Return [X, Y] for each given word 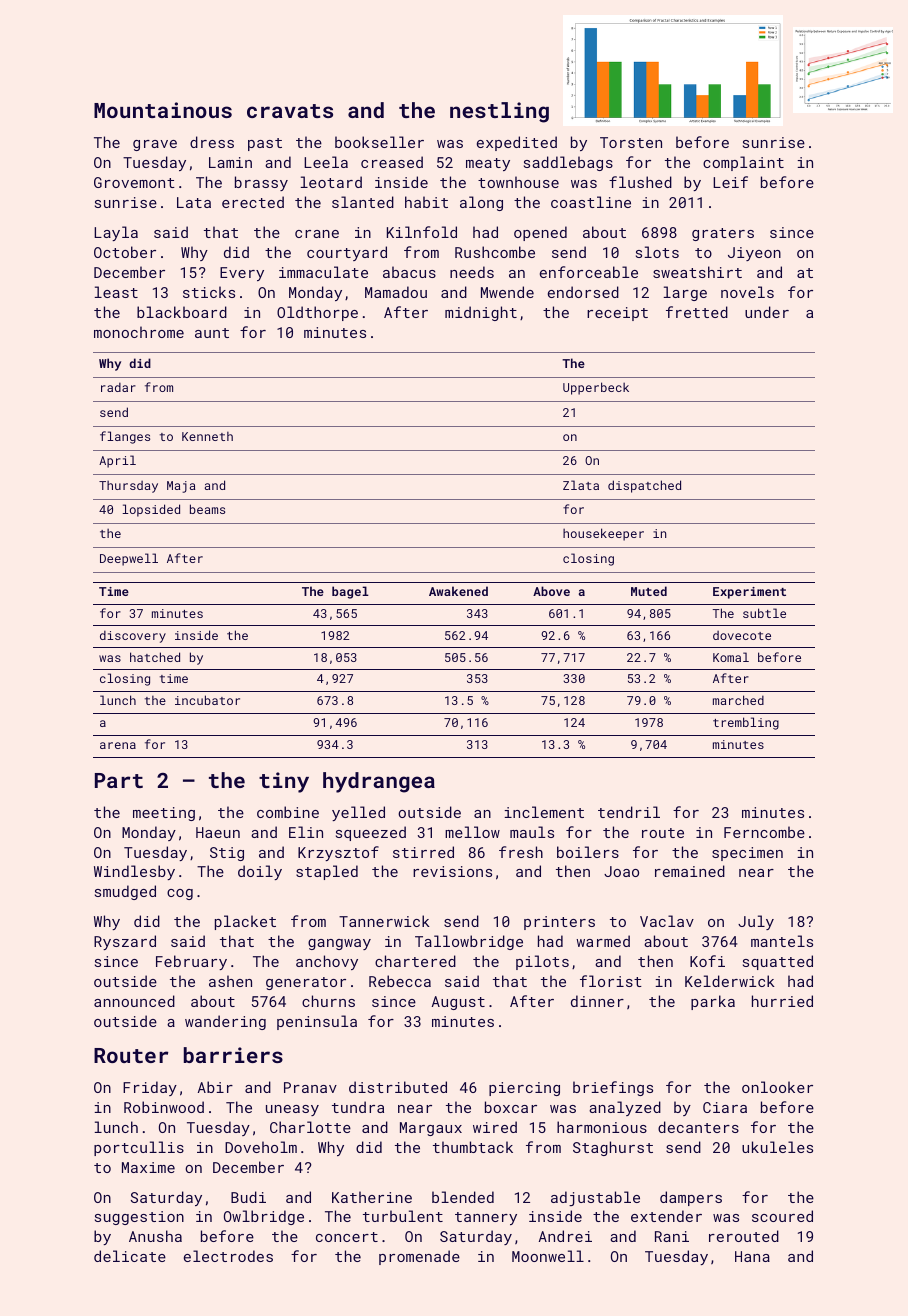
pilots [542, 962]
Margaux [431, 1129]
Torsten [631, 142]
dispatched [644, 486]
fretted [697, 312]
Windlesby [134, 872]
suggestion [139, 1218]
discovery [133, 636]
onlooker [777, 1087]
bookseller [379, 142]
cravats [290, 111]
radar [118, 387]
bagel [350, 592]
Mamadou [396, 292]
